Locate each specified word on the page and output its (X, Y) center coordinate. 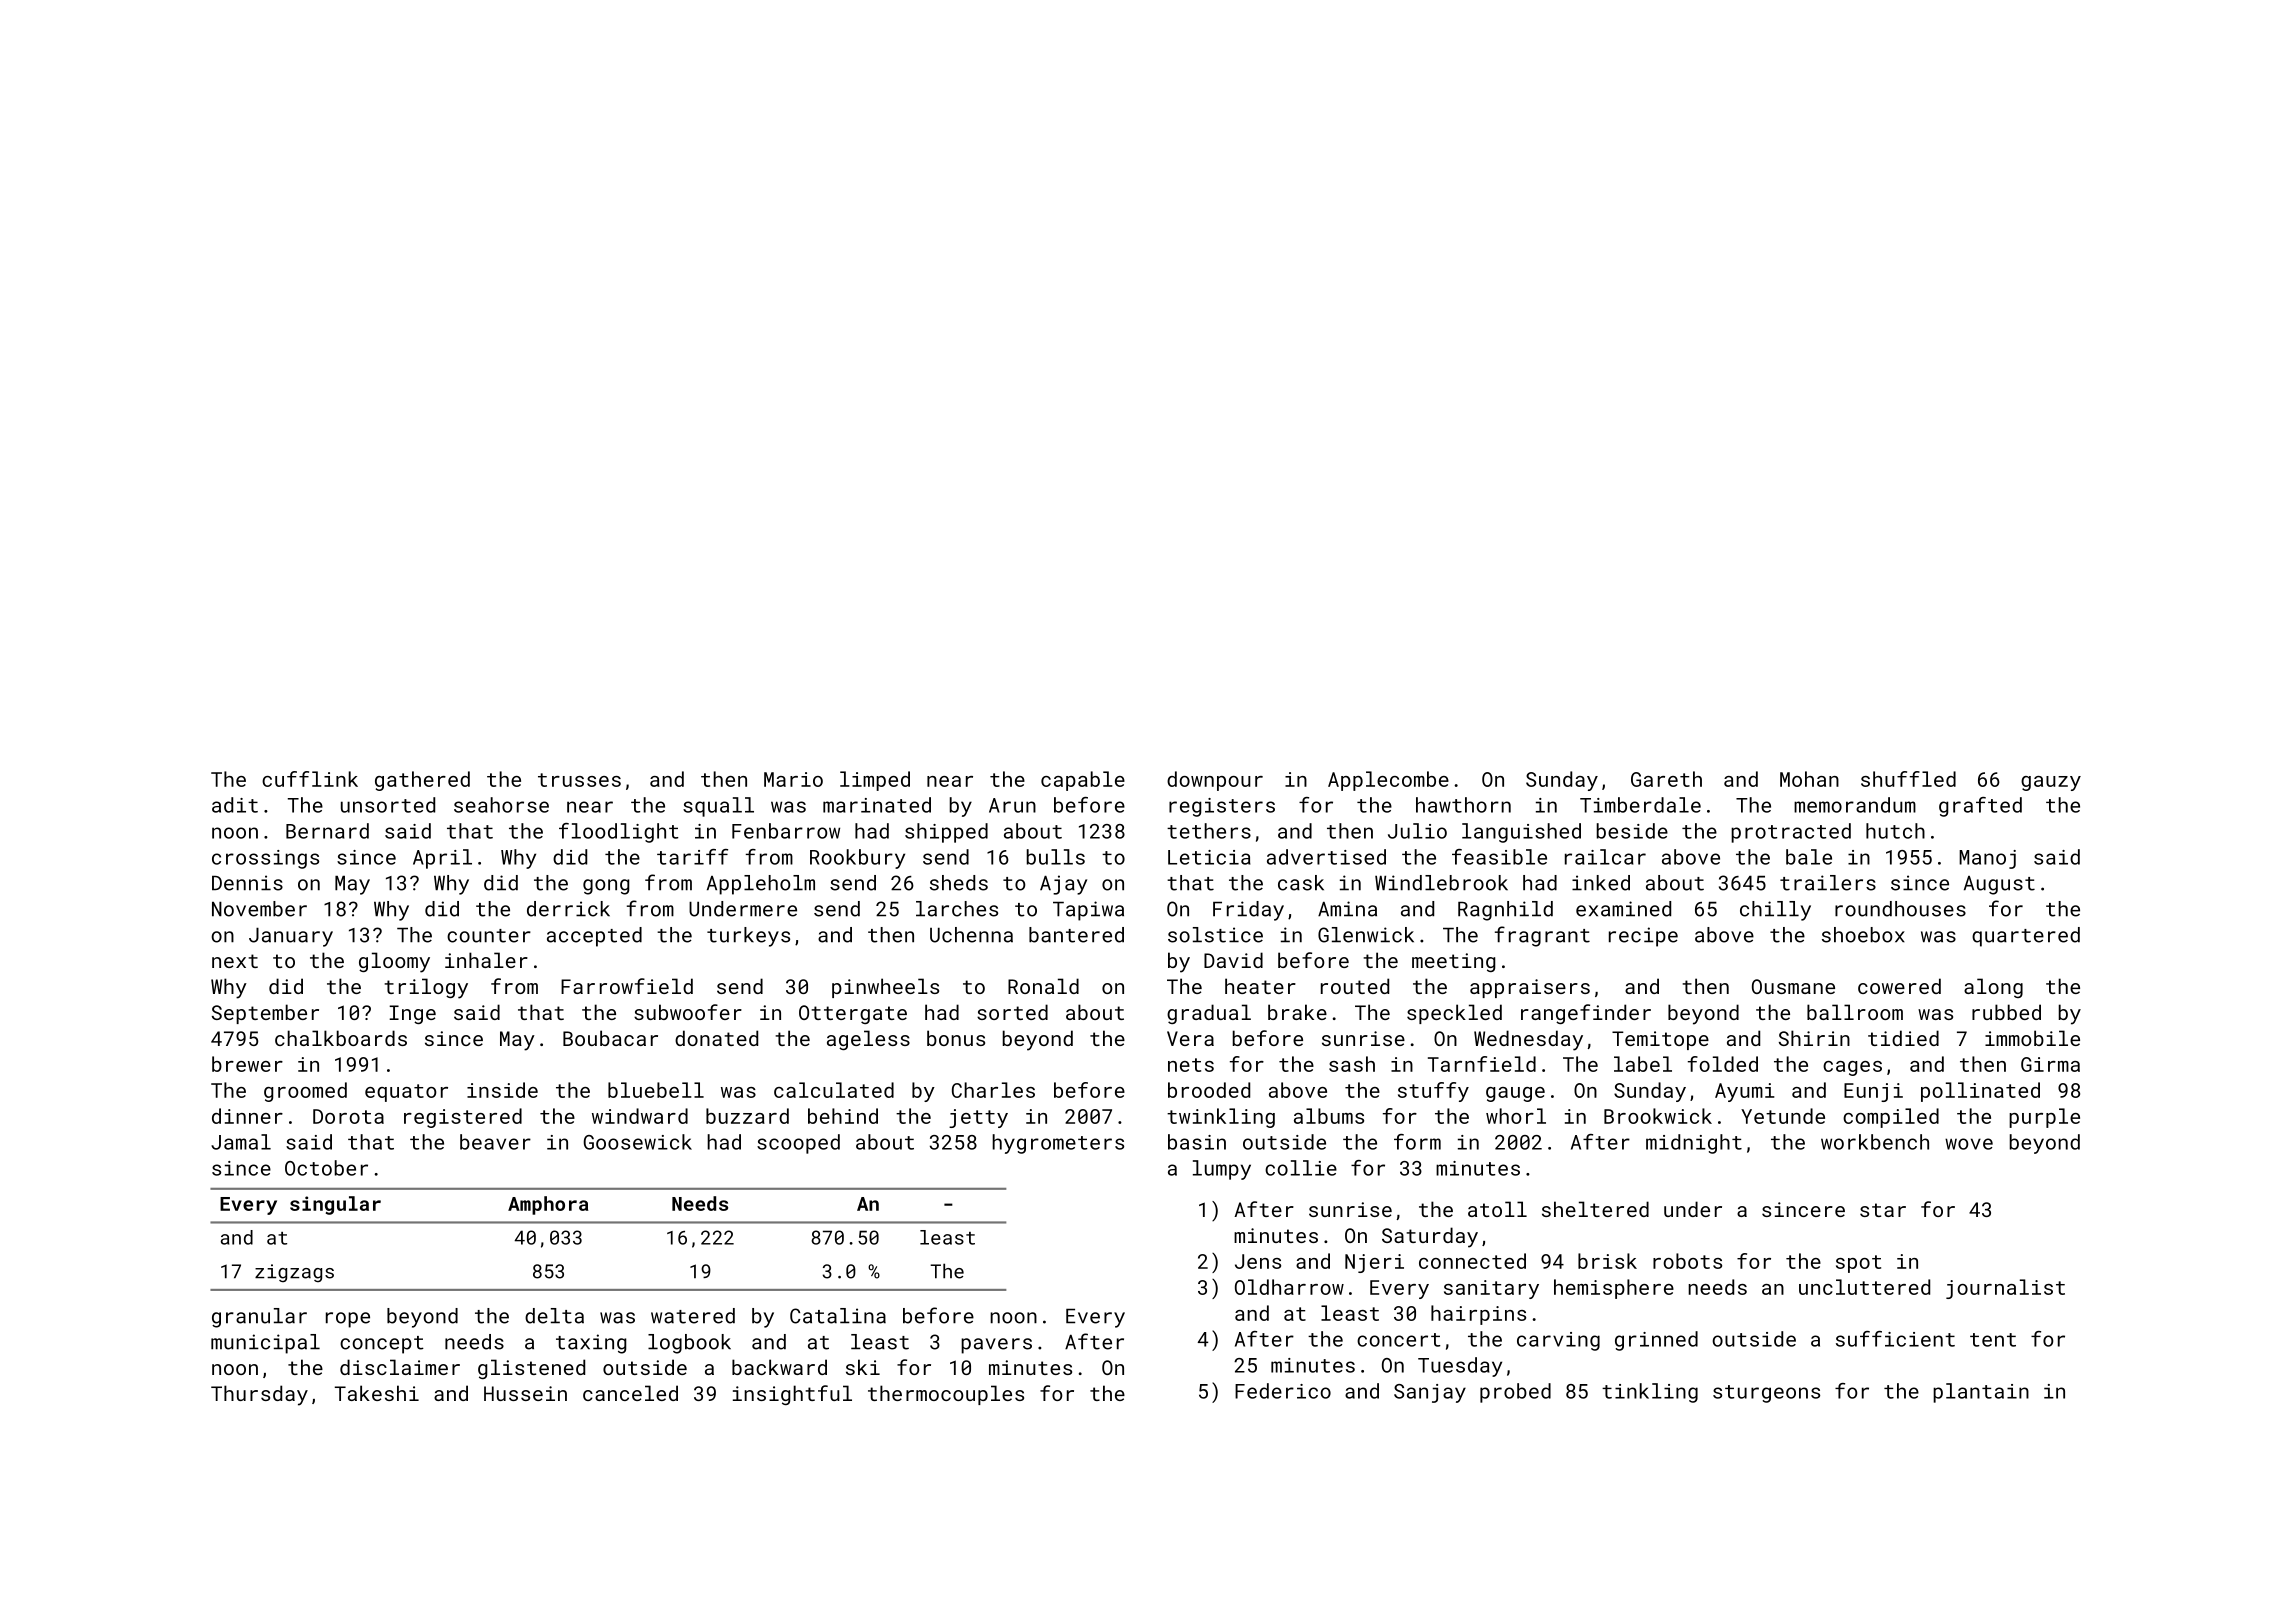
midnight (1694, 1144)
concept (382, 1345)
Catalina (838, 1316)
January (291, 937)
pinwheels (885, 988)
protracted (1791, 833)
